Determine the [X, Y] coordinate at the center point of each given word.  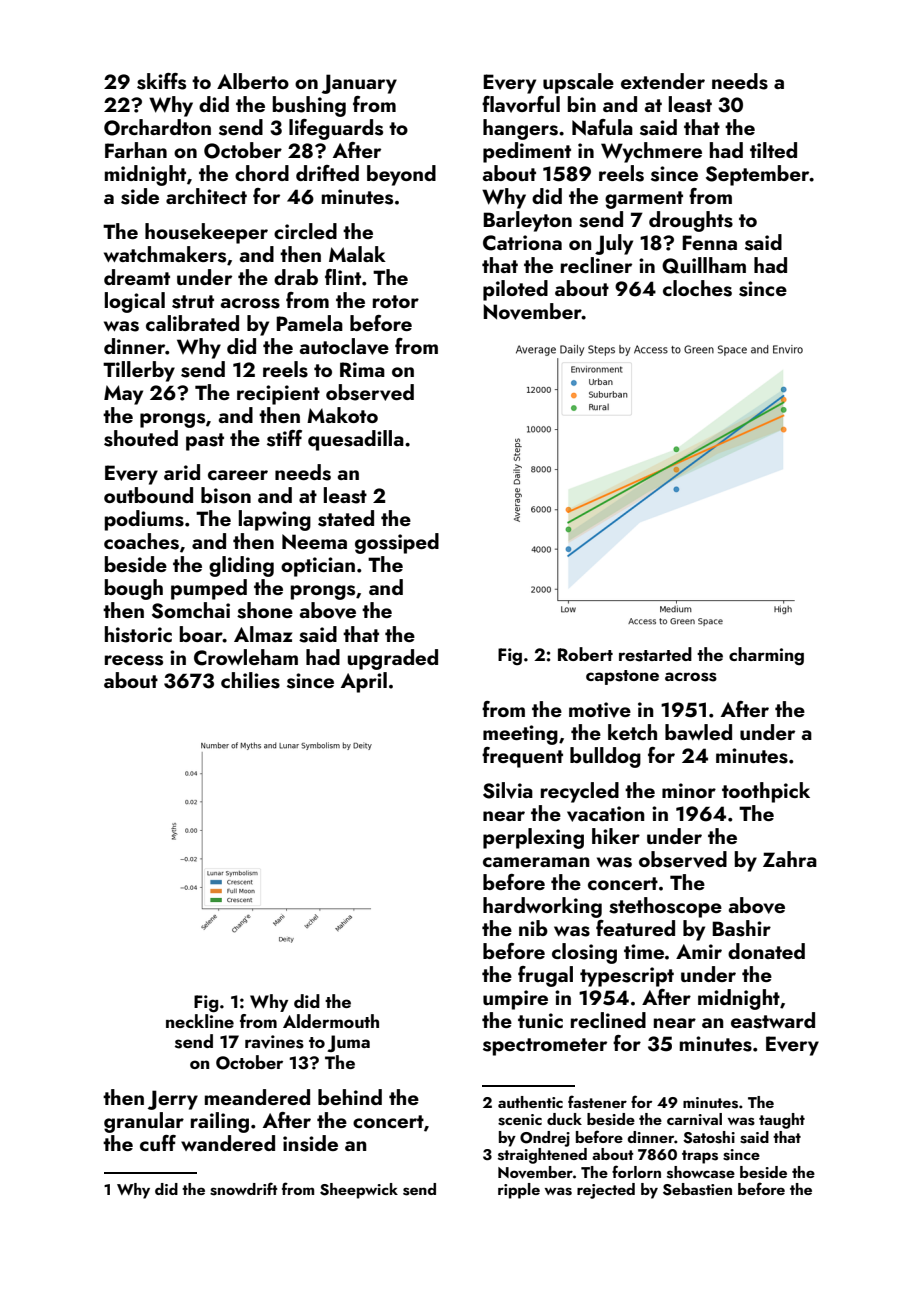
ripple [519, 1191]
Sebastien [697, 1189]
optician [318, 567]
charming [766, 656]
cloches [697, 288]
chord [262, 173]
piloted [515, 290]
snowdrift [244, 1189]
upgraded [393, 659]
